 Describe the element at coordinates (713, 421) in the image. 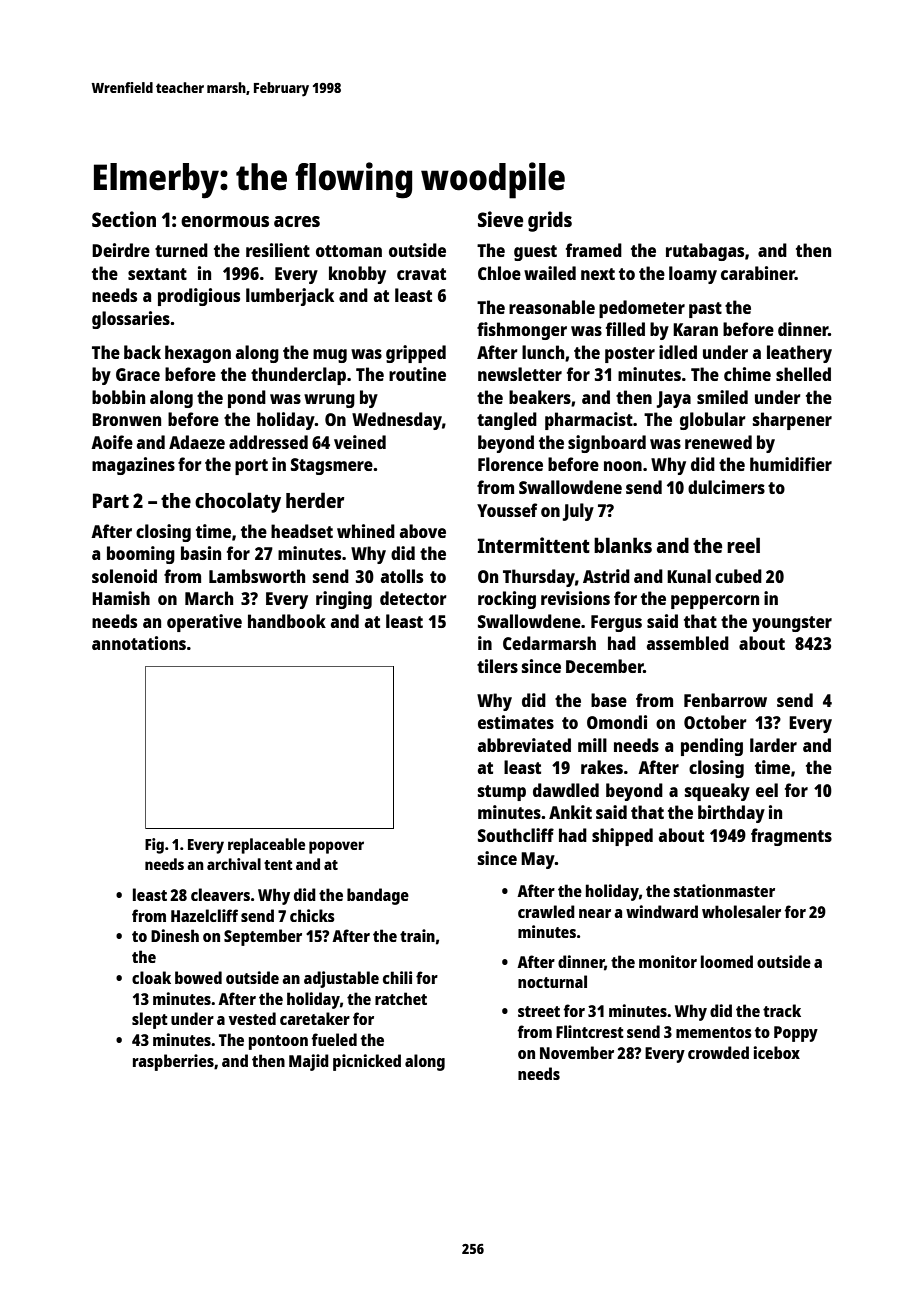

I see `globular` at that location.
